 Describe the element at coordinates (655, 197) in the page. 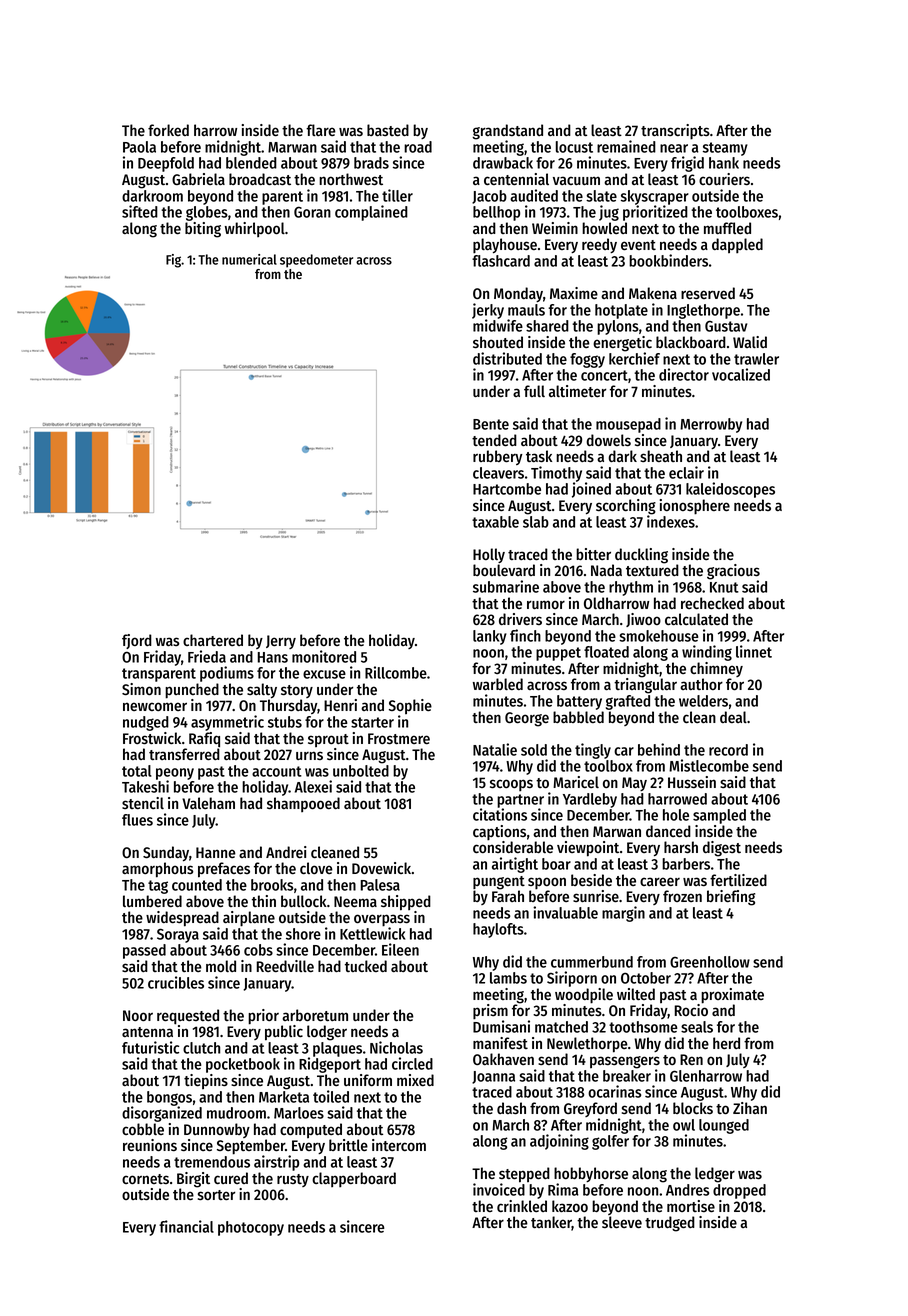

I see `skyscraper` at that location.
